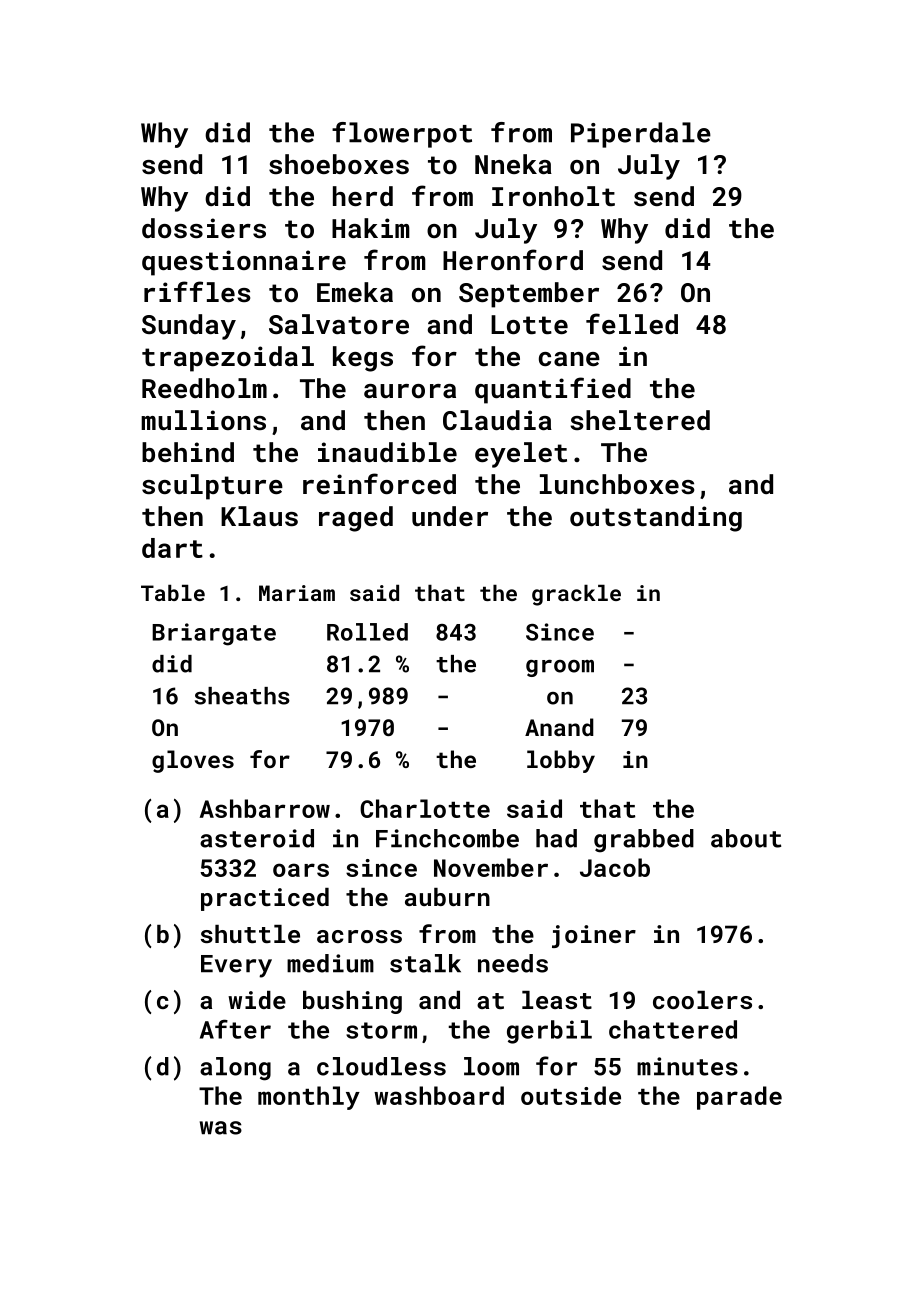  I want to click on grackle, so click(576, 595).
